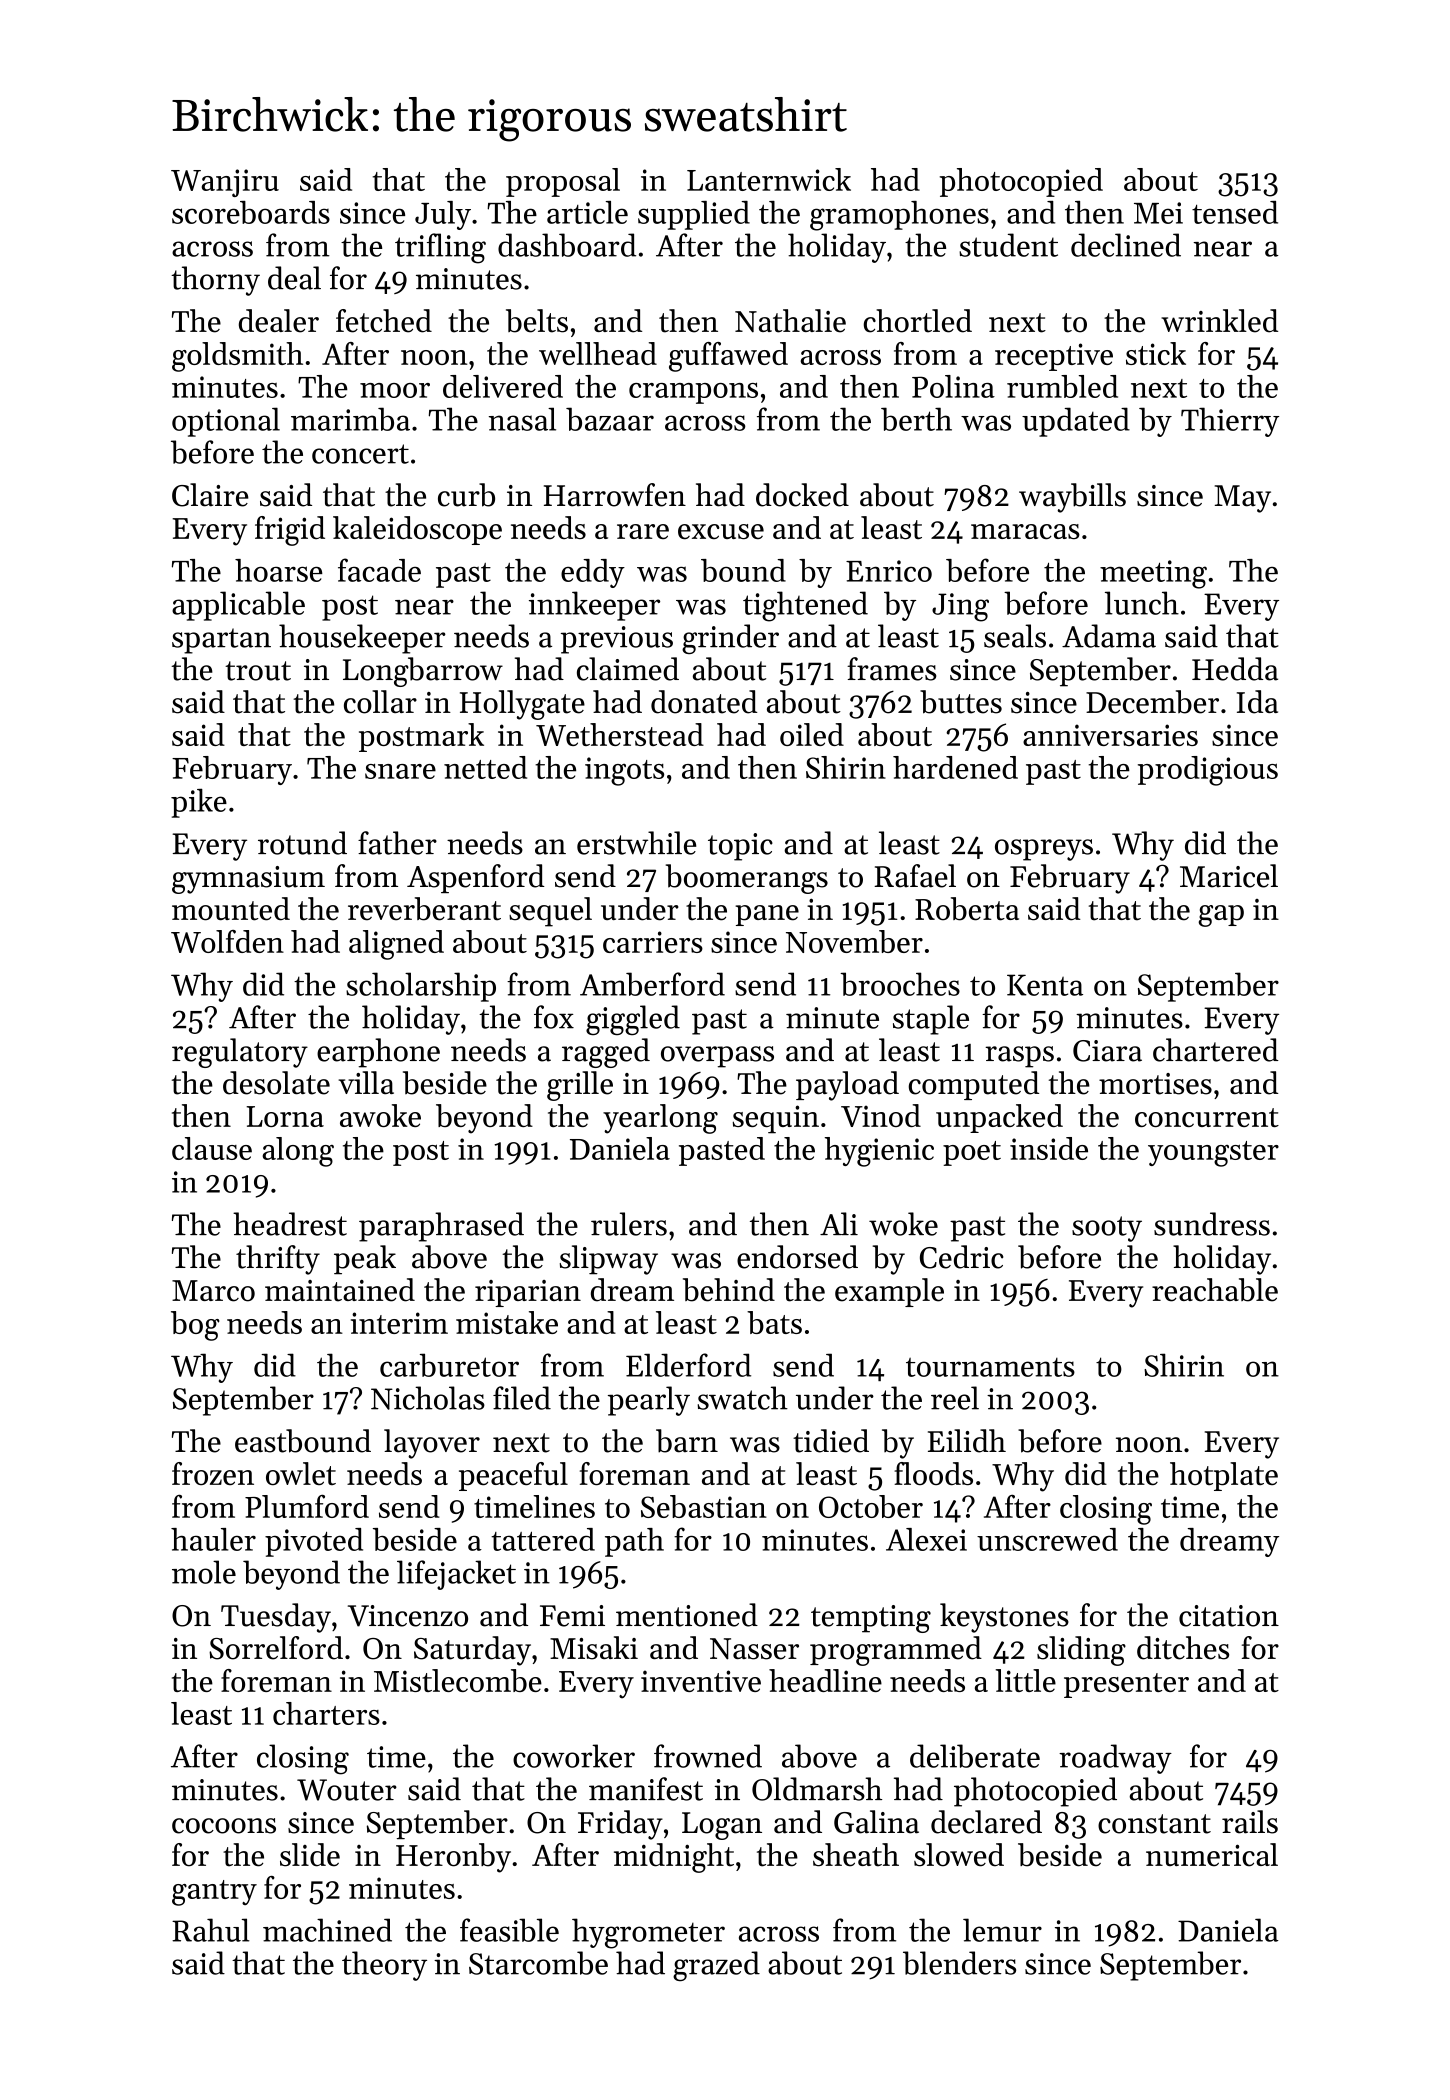 The height and width of the screenshot is (2100, 1450). Describe the element at coordinates (767, 915) in the screenshot. I see `pane` at that location.
